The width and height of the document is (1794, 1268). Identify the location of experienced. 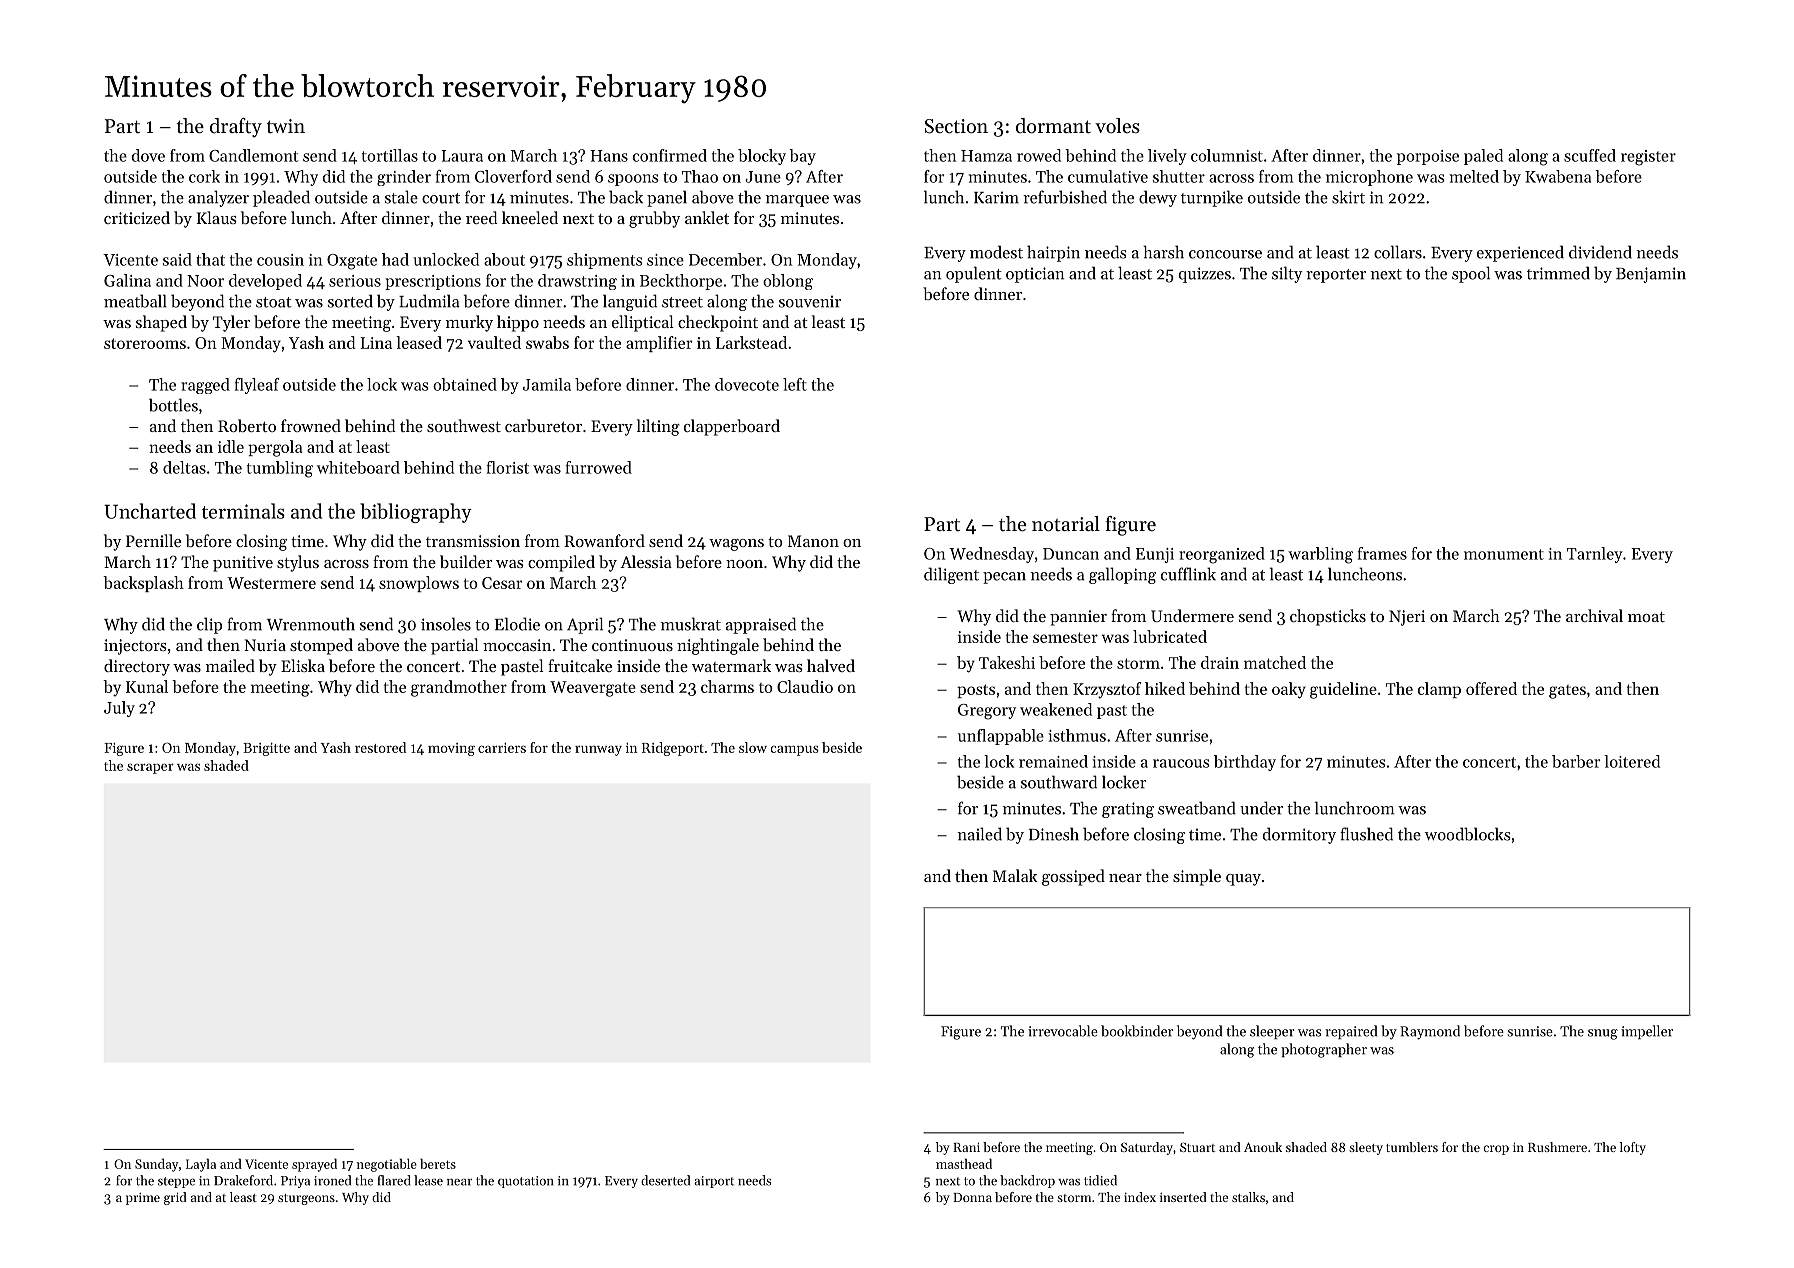
(1520, 253).
